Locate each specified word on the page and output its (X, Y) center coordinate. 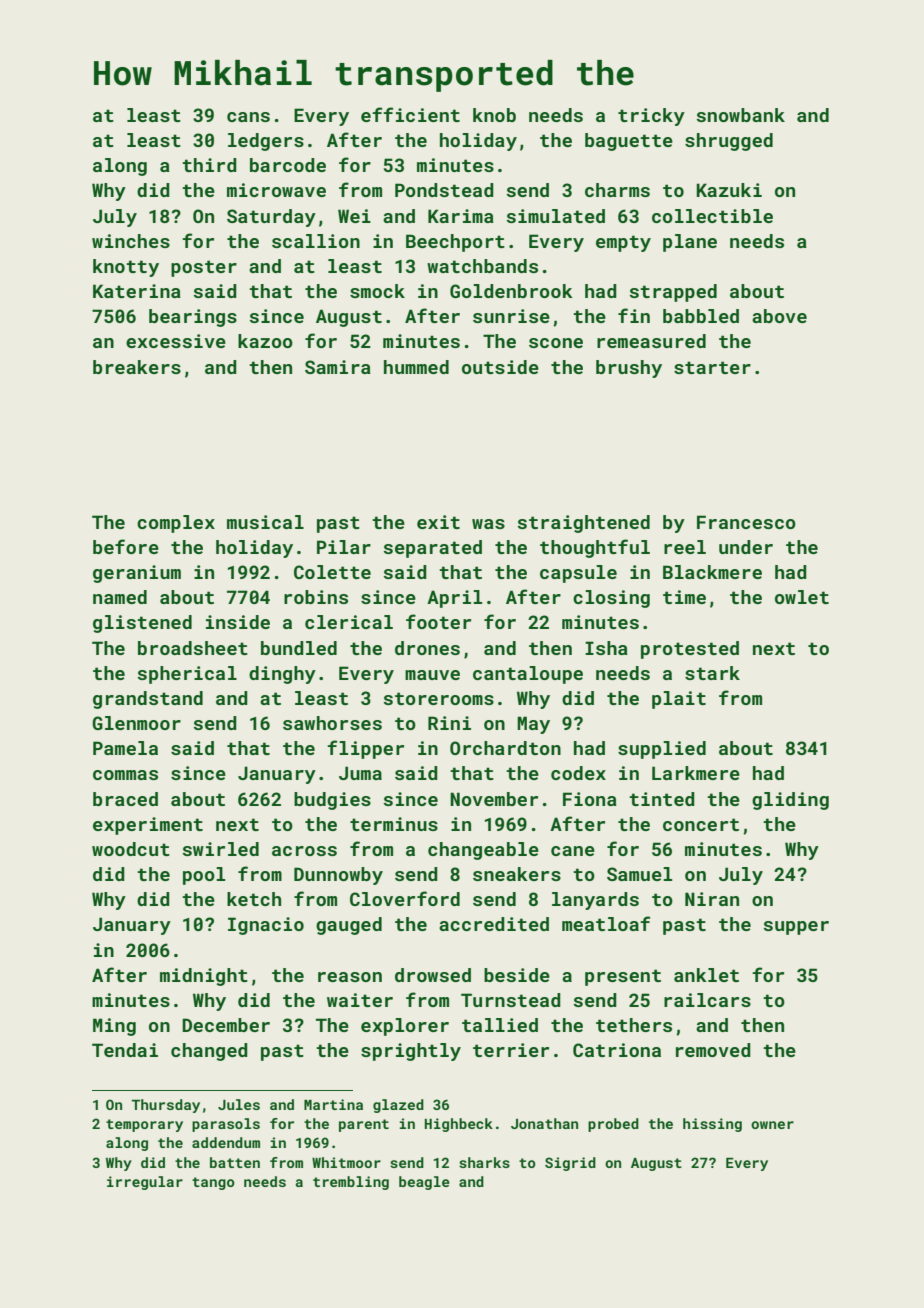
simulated (556, 216)
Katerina (137, 291)
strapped (673, 293)
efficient (410, 114)
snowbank (741, 115)
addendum (226, 1142)
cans (248, 117)
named (120, 597)
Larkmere (696, 773)
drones (427, 648)
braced (125, 799)
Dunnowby (338, 876)
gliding (790, 801)
